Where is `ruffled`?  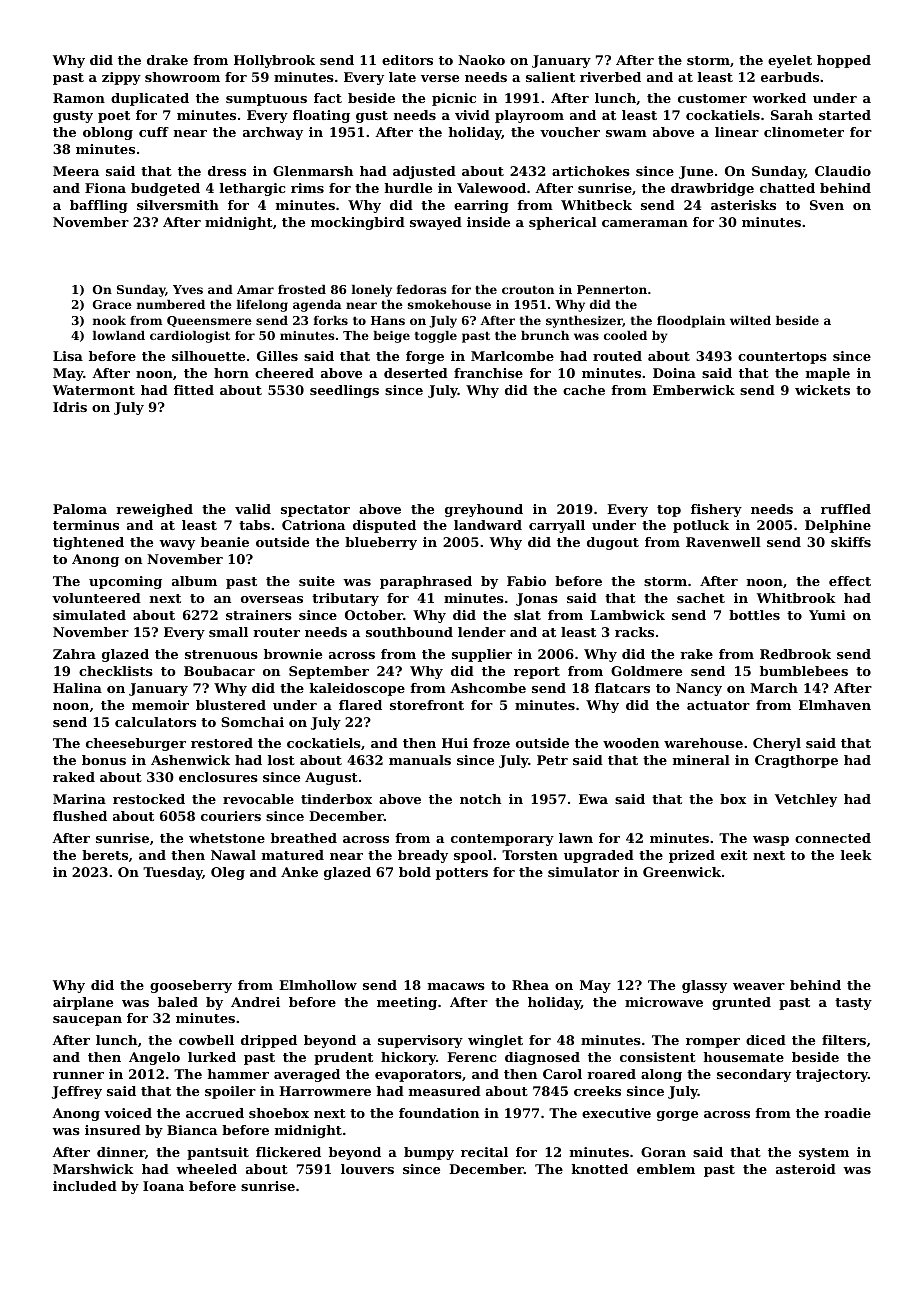
ruffled is located at coordinates (846, 509).
